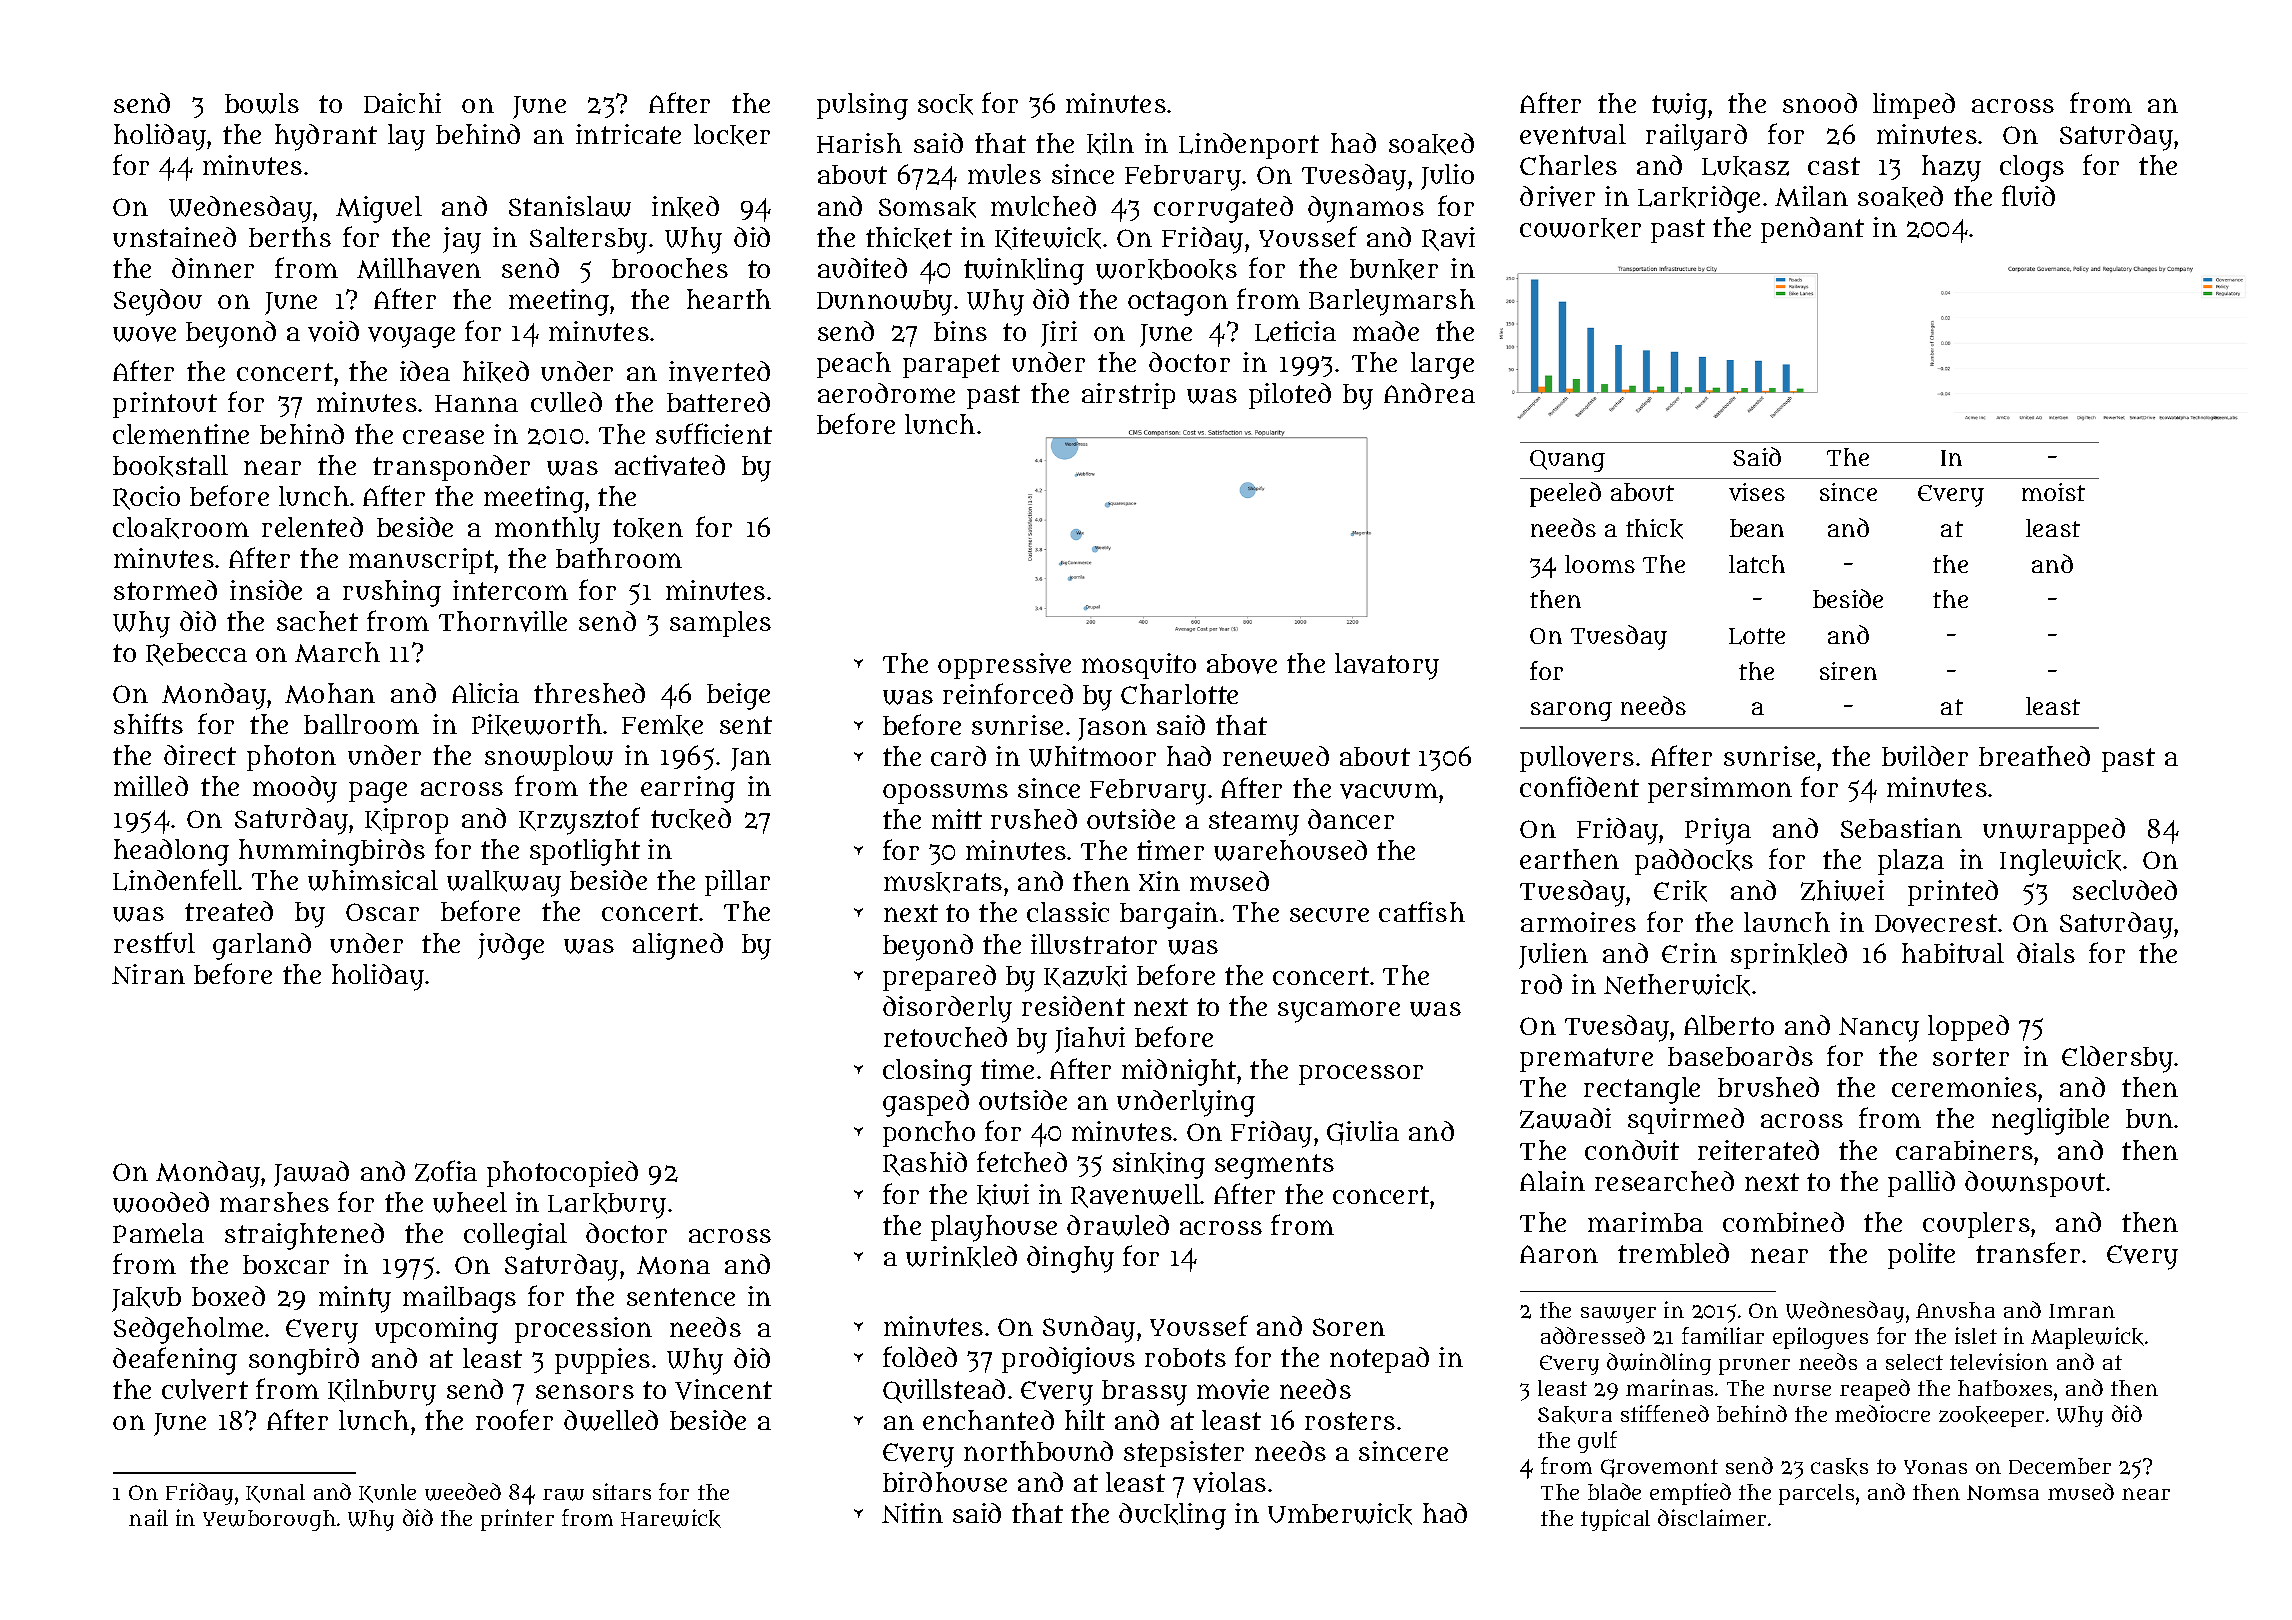 The height and width of the screenshot is (1620, 2292). What do you see at coordinates (2028, 195) in the screenshot?
I see `fluid` at bounding box center [2028, 195].
